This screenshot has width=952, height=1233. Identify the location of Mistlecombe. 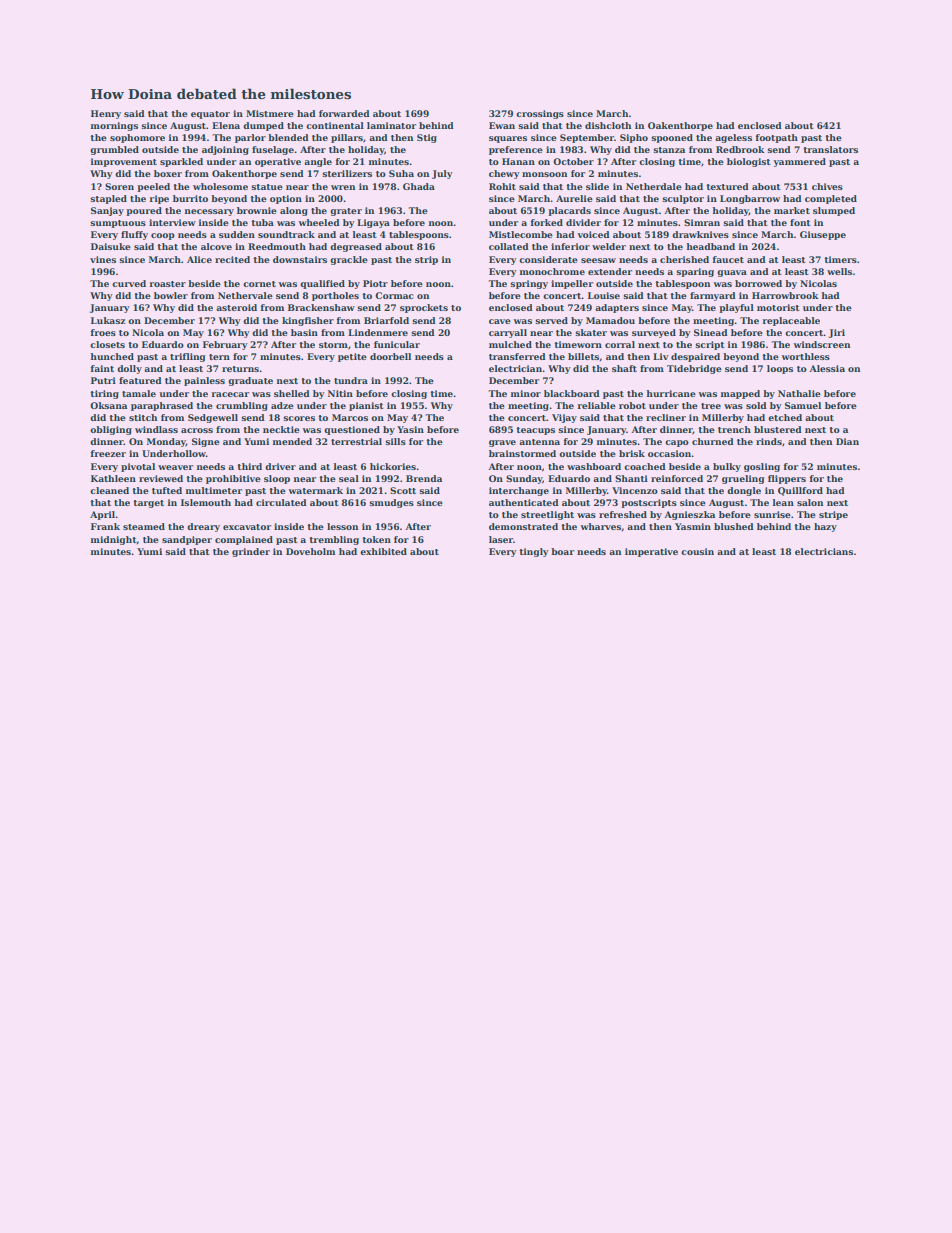
(521, 234).
